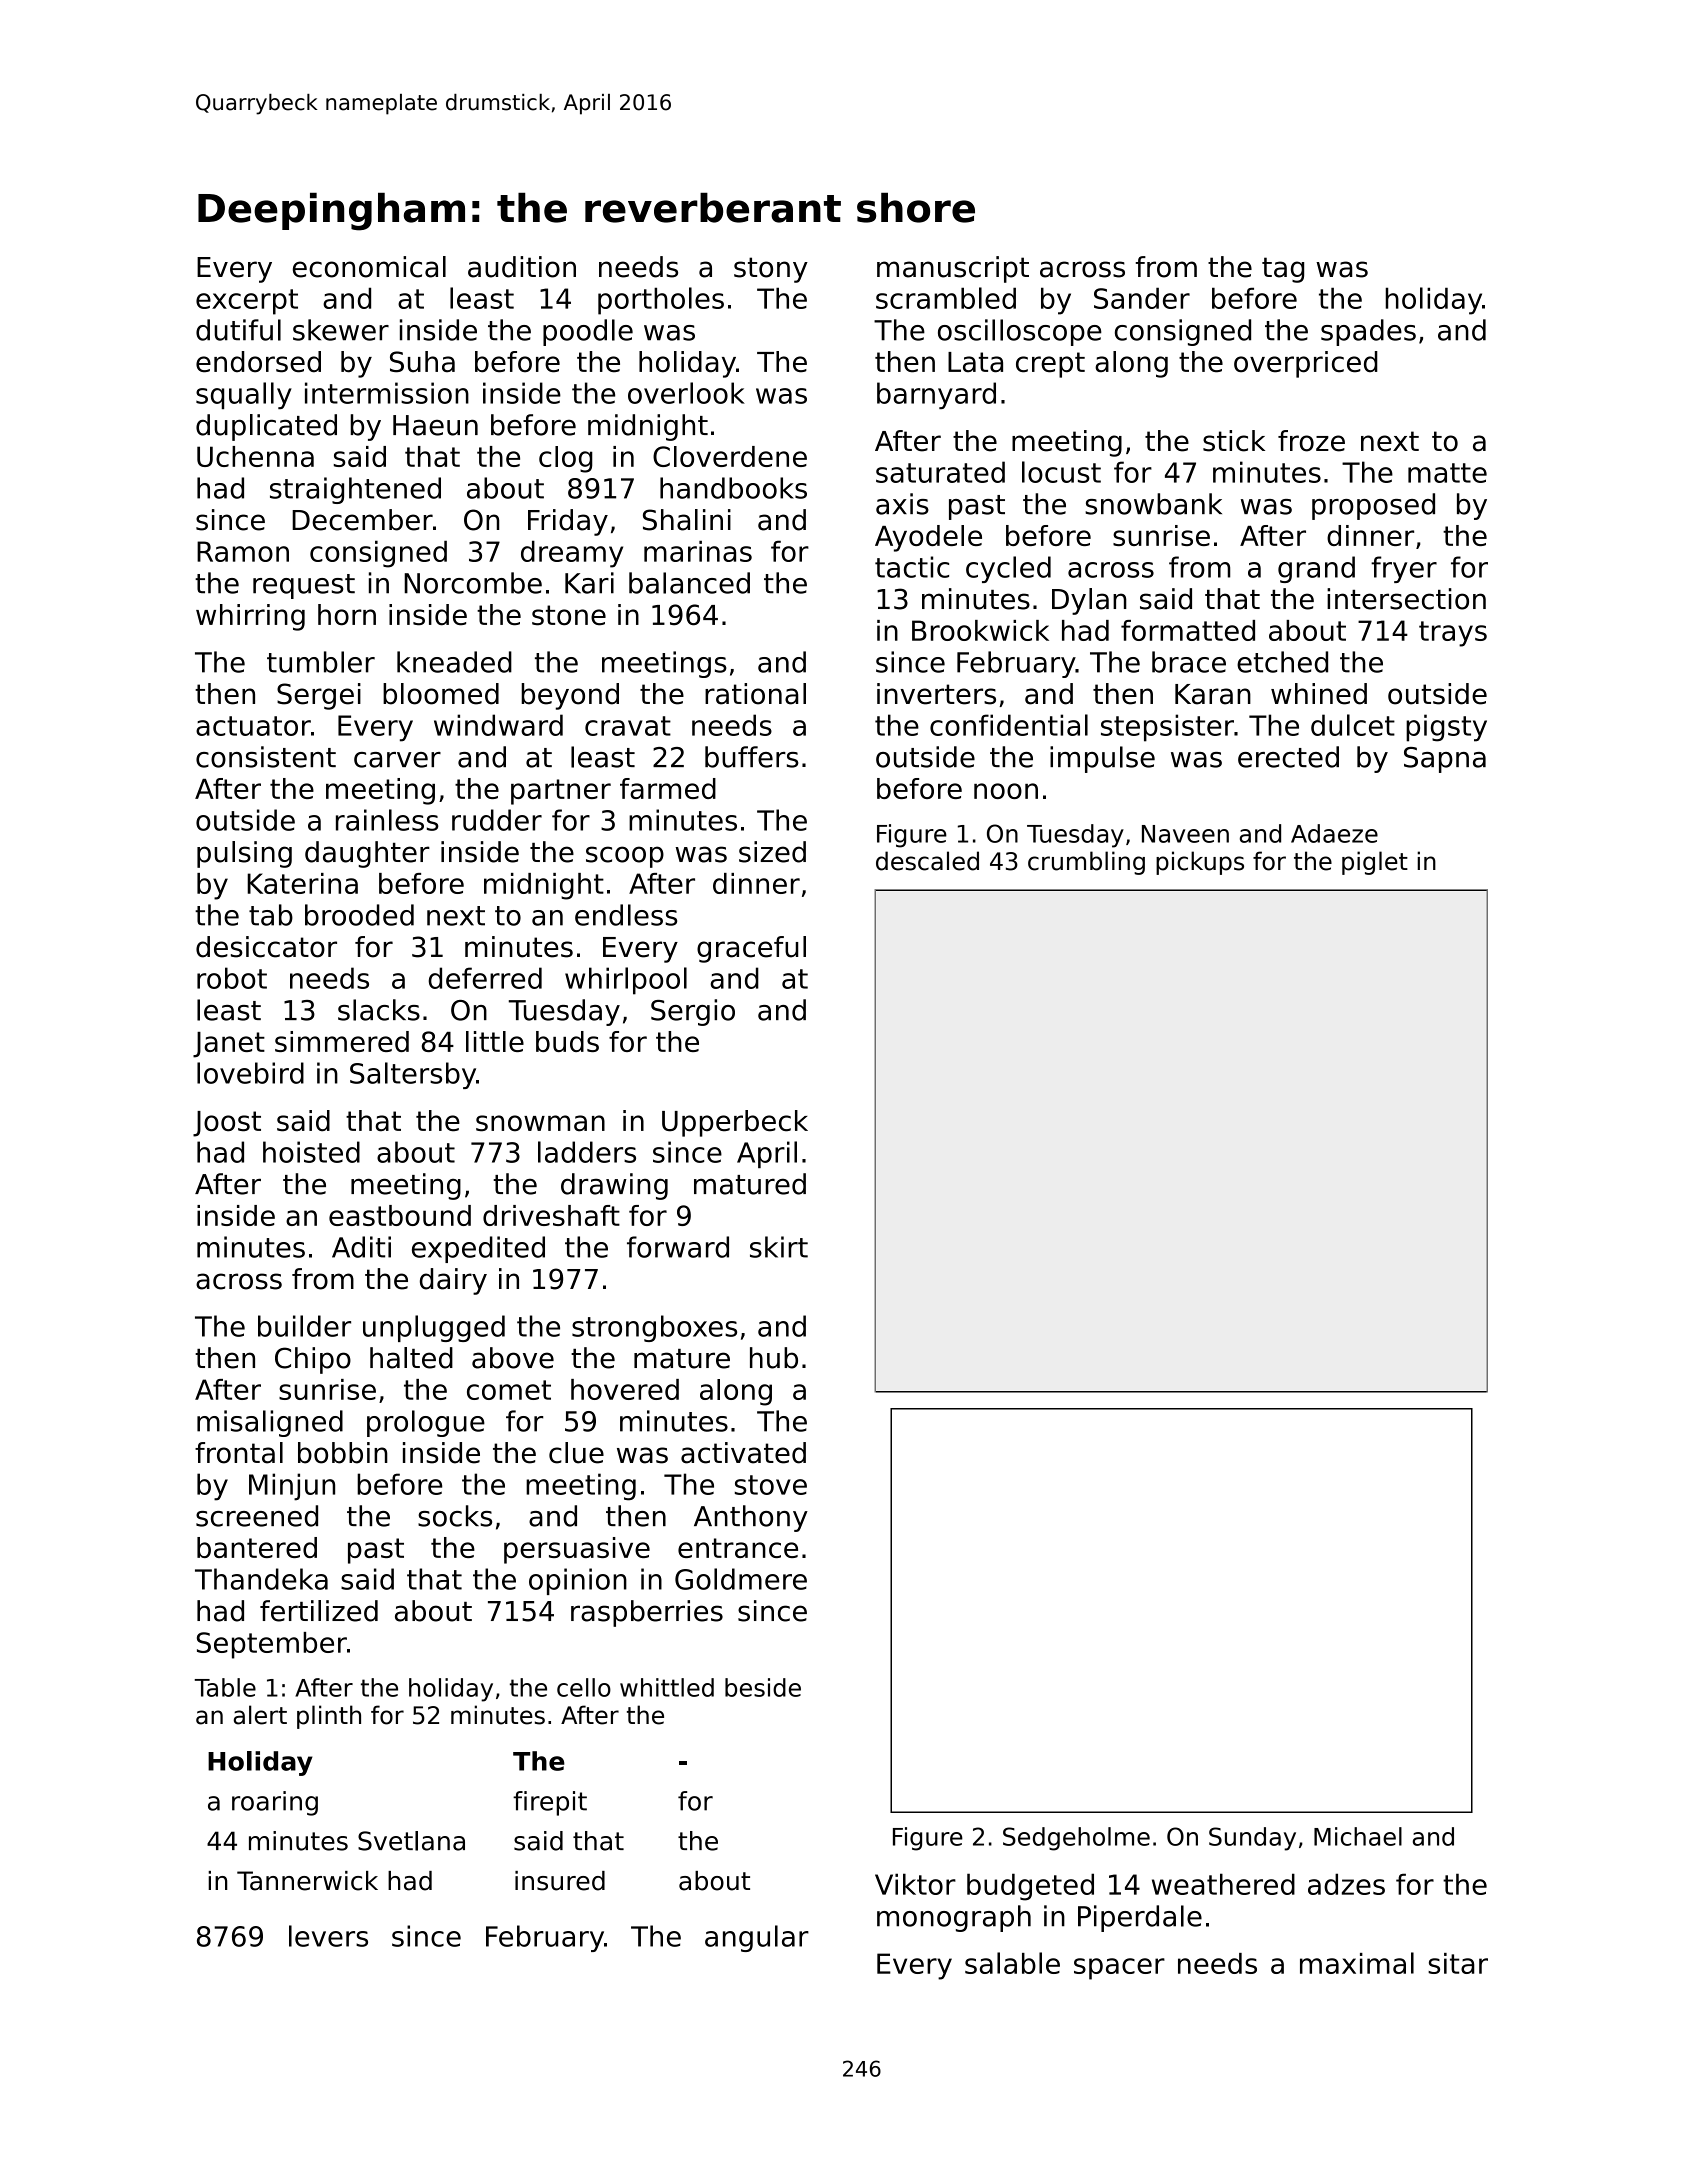  Describe the element at coordinates (1283, 270) in the screenshot. I see `tag` at that location.
